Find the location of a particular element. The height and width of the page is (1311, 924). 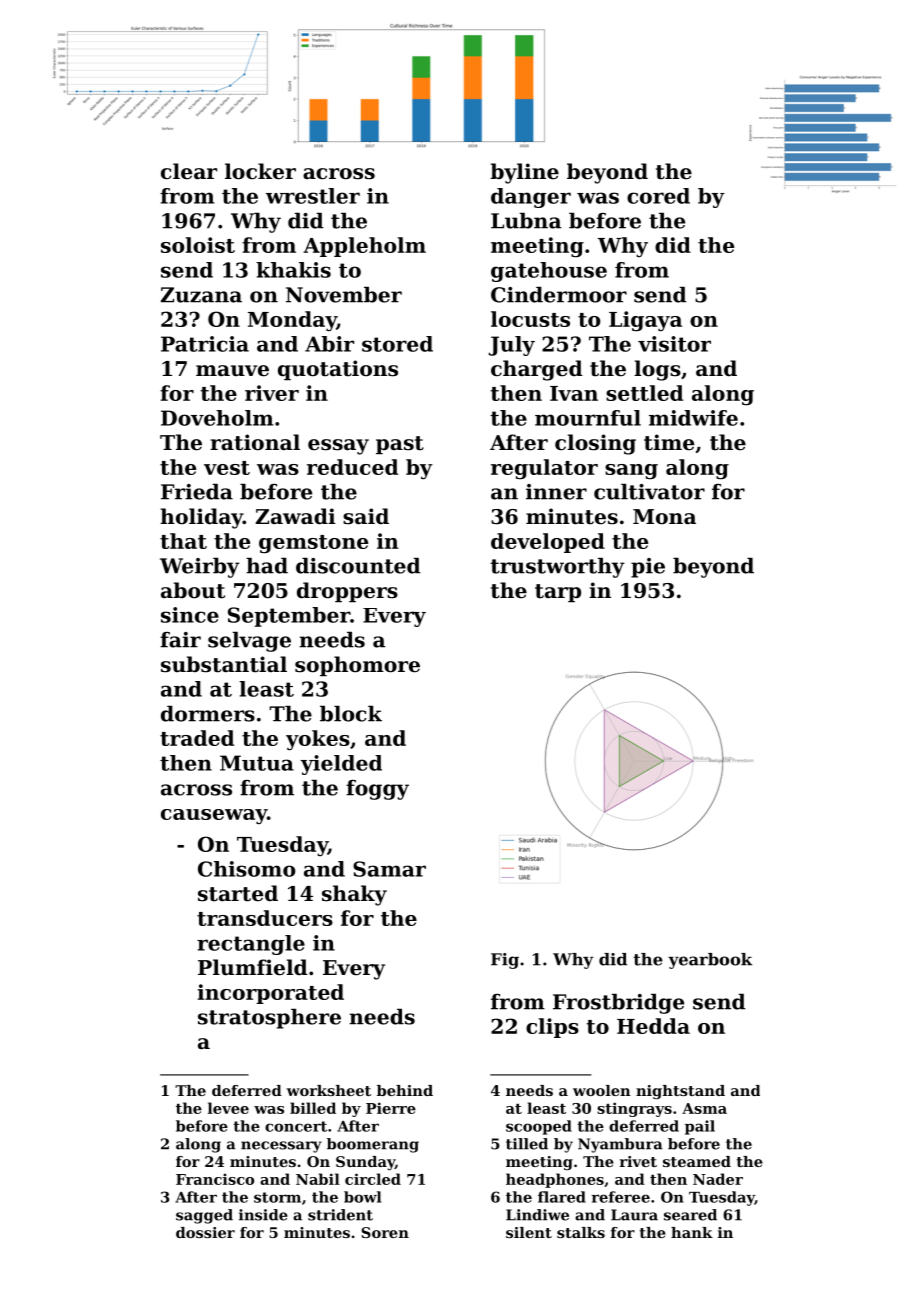

shaky is located at coordinates (354, 895).
